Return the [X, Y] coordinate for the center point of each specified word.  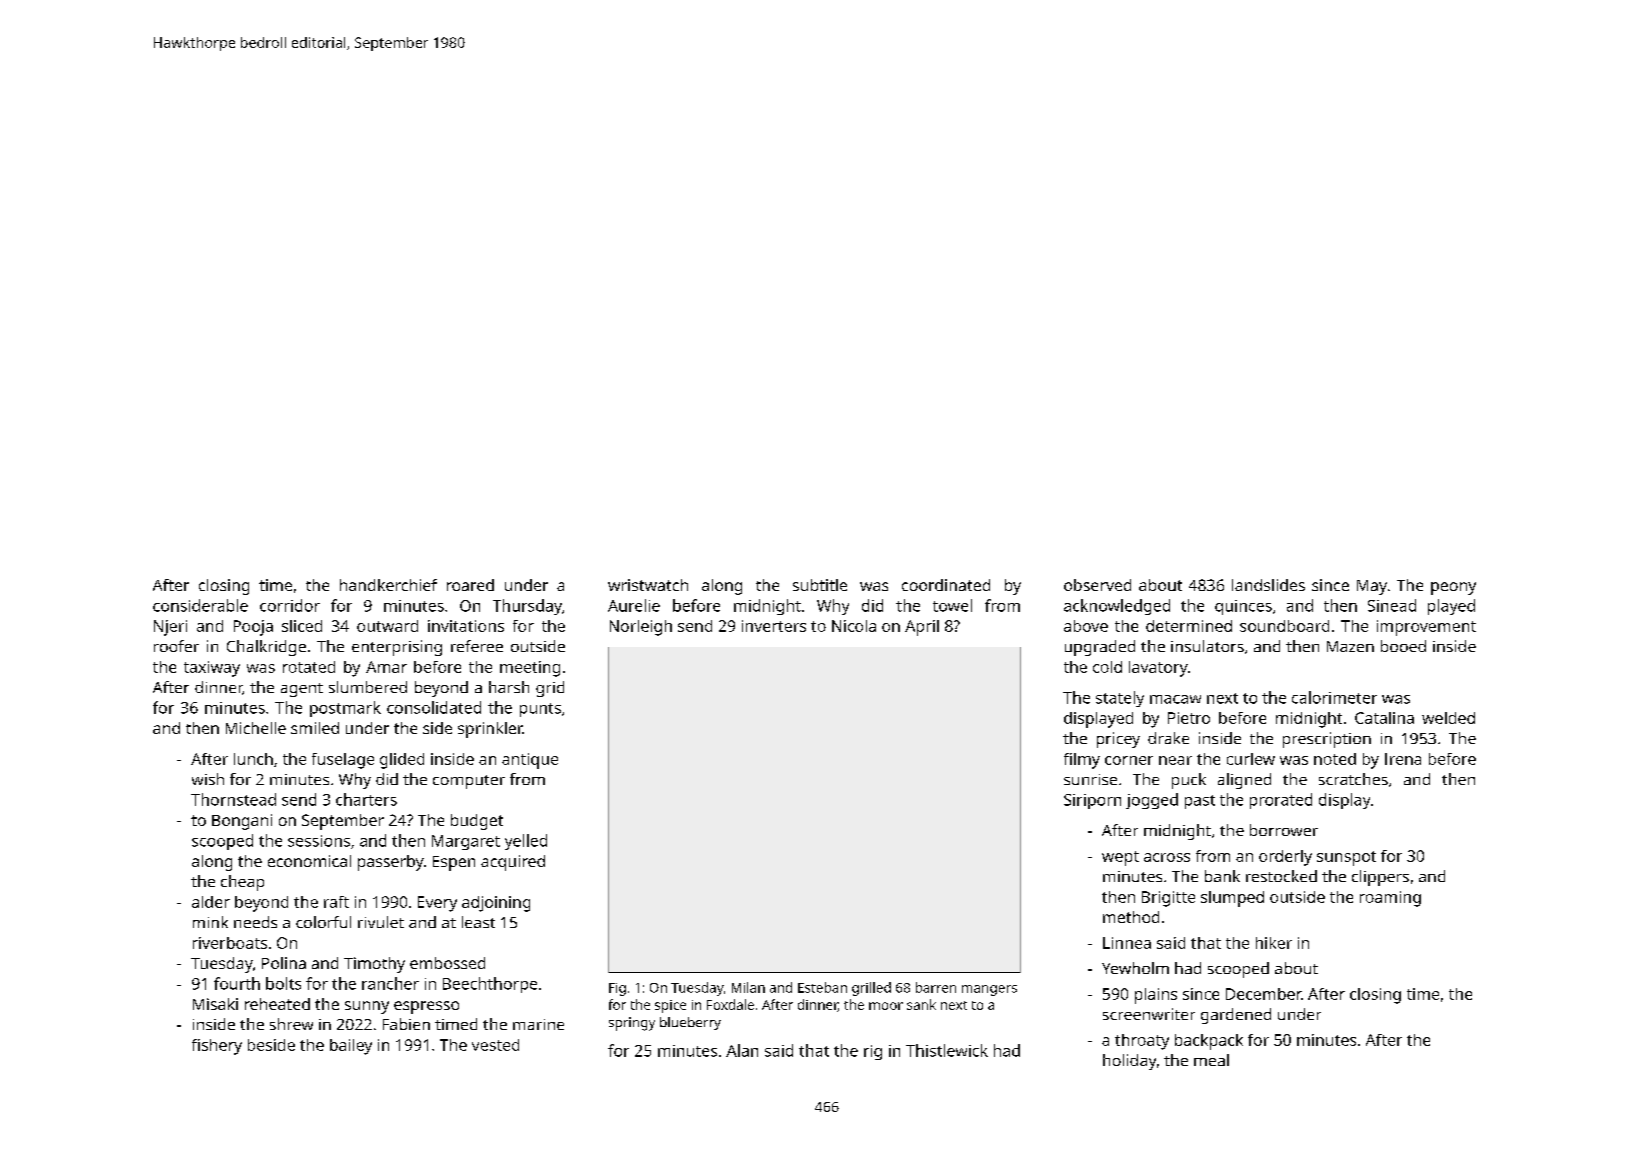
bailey [351, 1047]
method [1131, 917]
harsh [509, 687]
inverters [774, 626]
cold [1107, 667]
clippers [1380, 878]
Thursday [527, 607]
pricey [1118, 740]
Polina [284, 963]
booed [1403, 646]
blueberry [690, 1023]
